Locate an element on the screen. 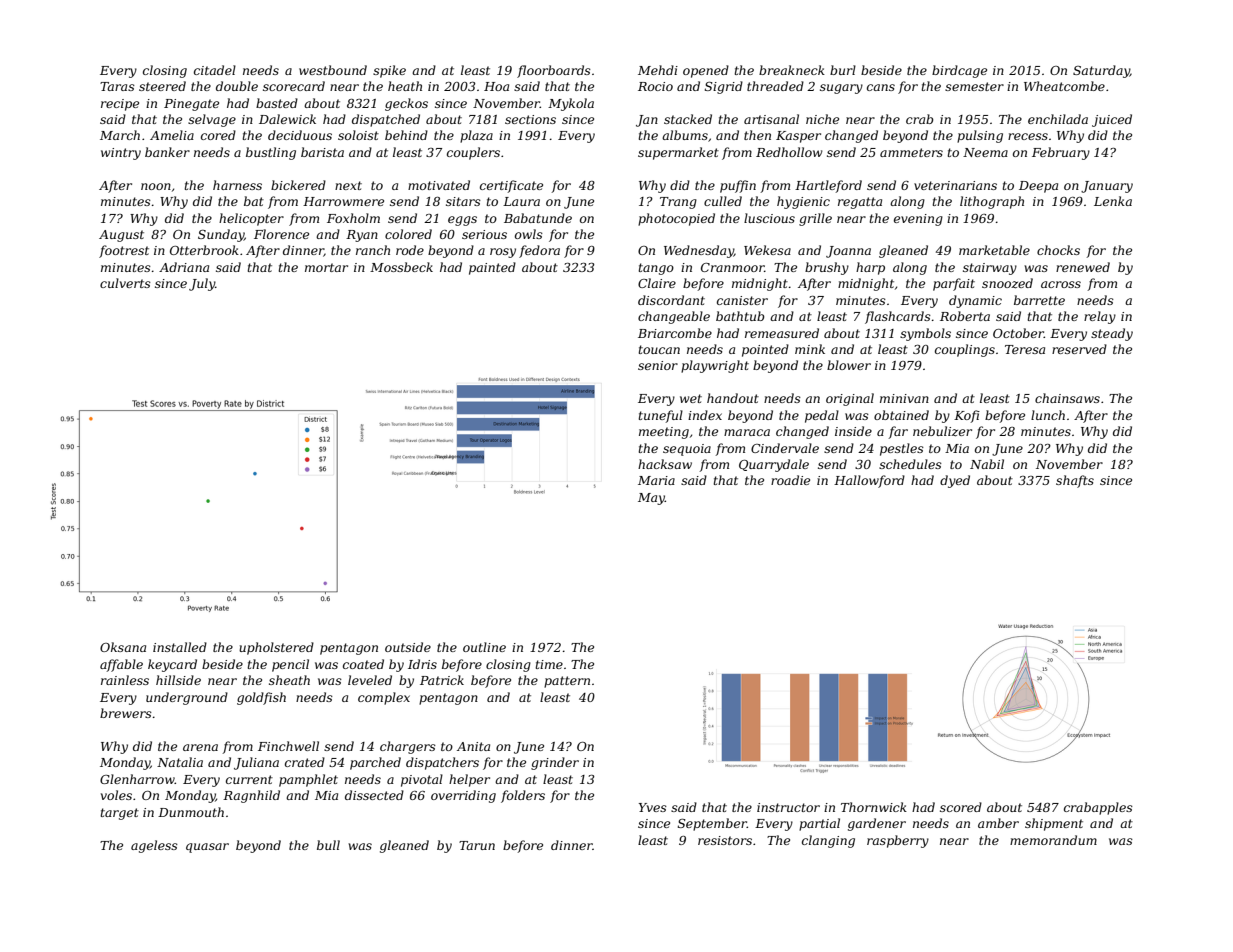 This screenshot has height=952, width=1233. cans is located at coordinates (881, 87).
